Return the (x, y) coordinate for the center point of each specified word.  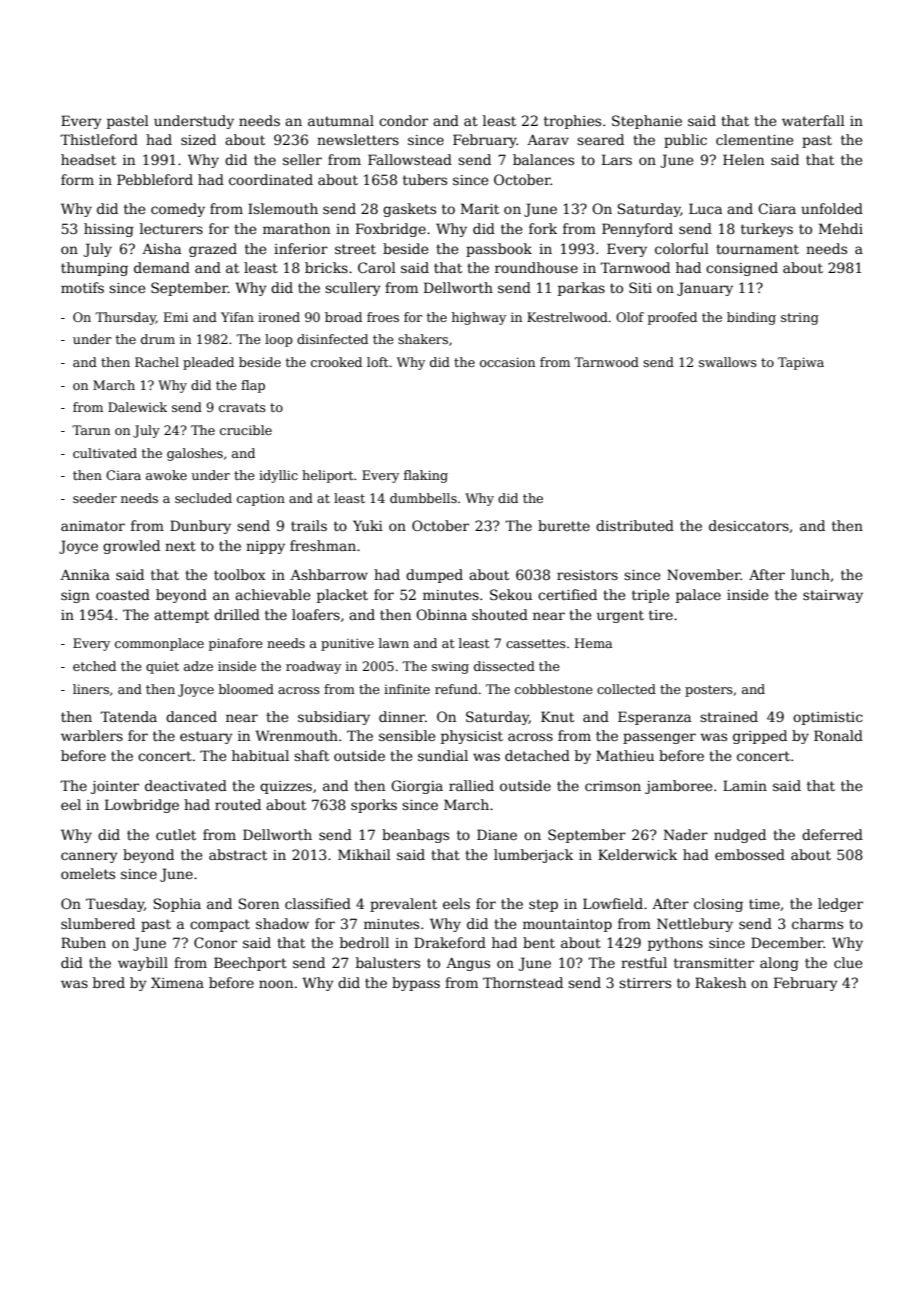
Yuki (368, 525)
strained (729, 716)
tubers (425, 179)
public (685, 141)
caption (261, 499)
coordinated (271, 179)
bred (109, 982)
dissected (504, 666)
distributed (635, 525)
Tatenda (128, 716)
